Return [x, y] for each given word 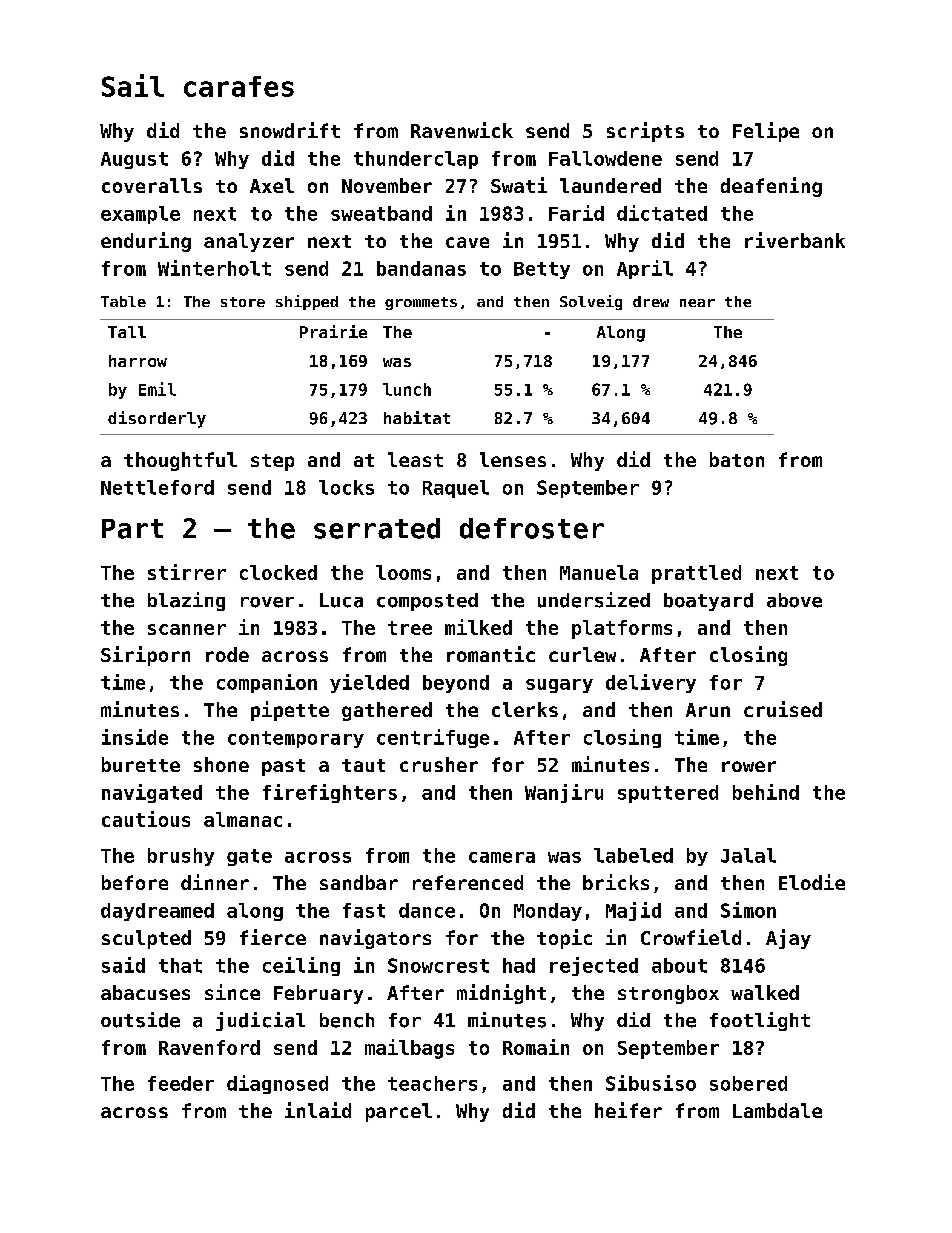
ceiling [301, 966]
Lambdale [777, 1110]
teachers [432, 1083]
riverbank [795, 240]
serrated [377, 528]
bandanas [421, 268]
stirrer [187, 572]
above [794, 600]
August [134, 160]
